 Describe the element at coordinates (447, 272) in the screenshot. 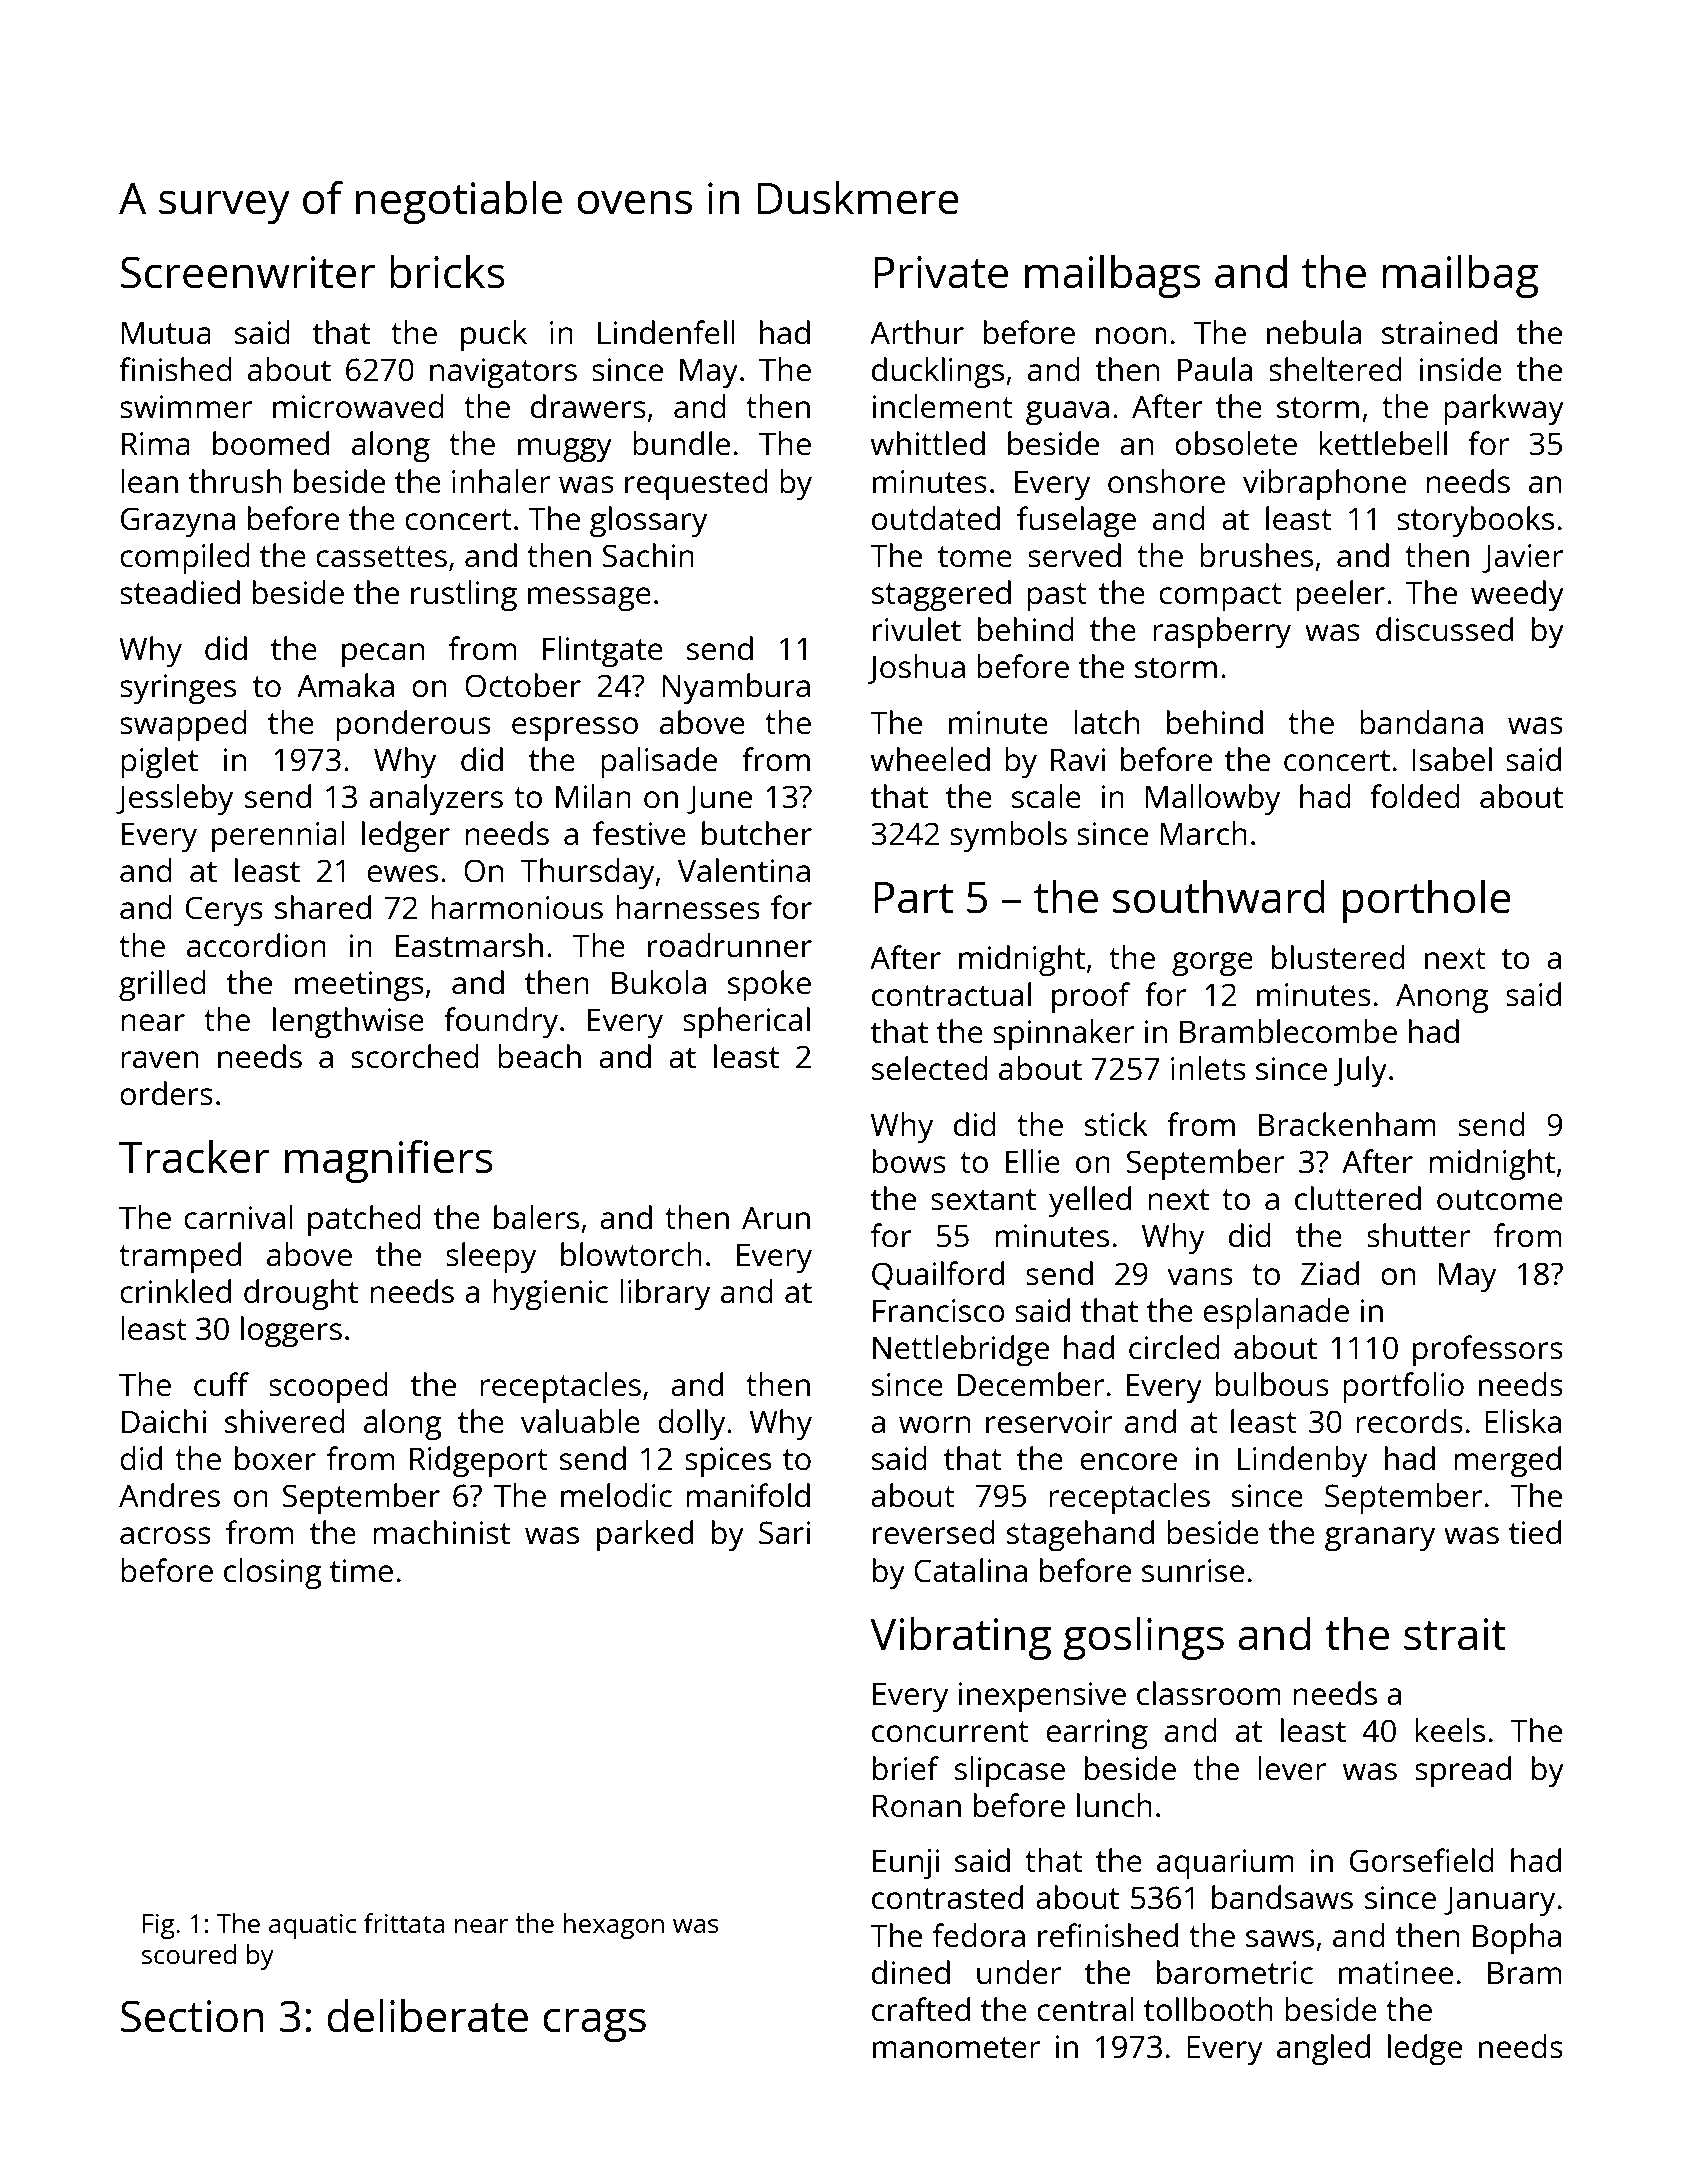

I see `bricks` at that location.
